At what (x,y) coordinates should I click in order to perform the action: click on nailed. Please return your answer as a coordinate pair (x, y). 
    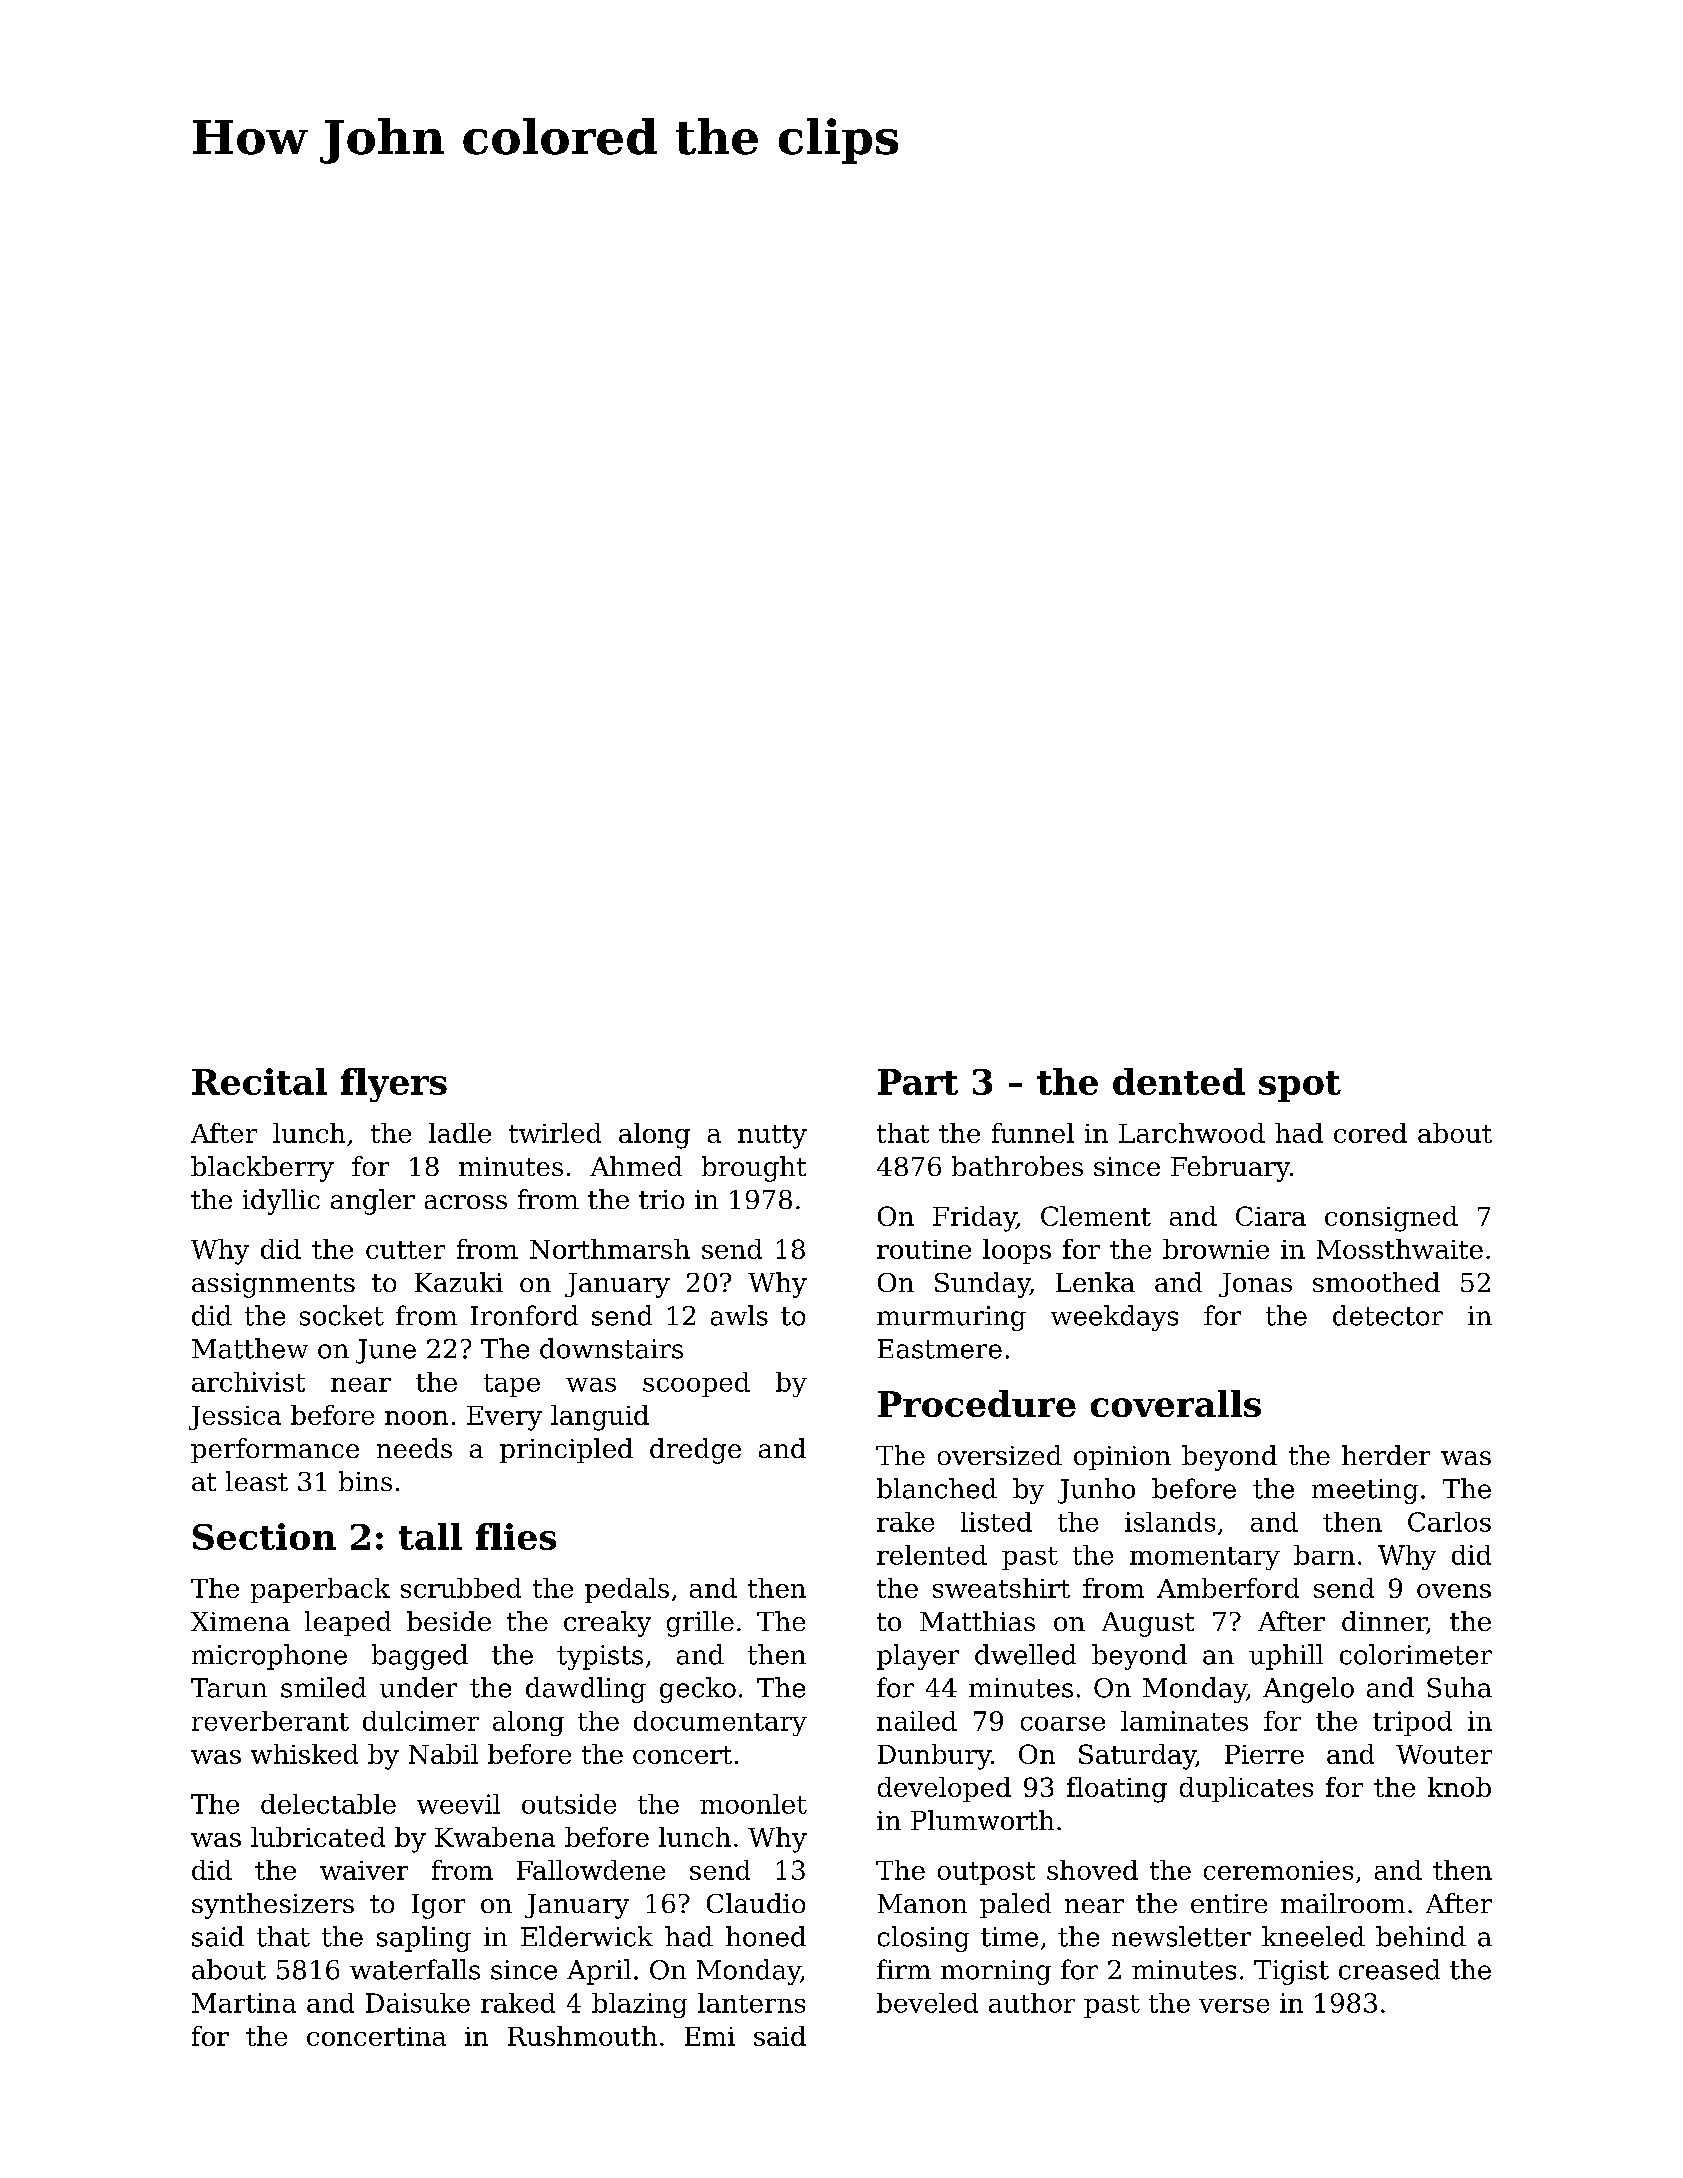
    Looking at the image, I should click on (917, 1721).
